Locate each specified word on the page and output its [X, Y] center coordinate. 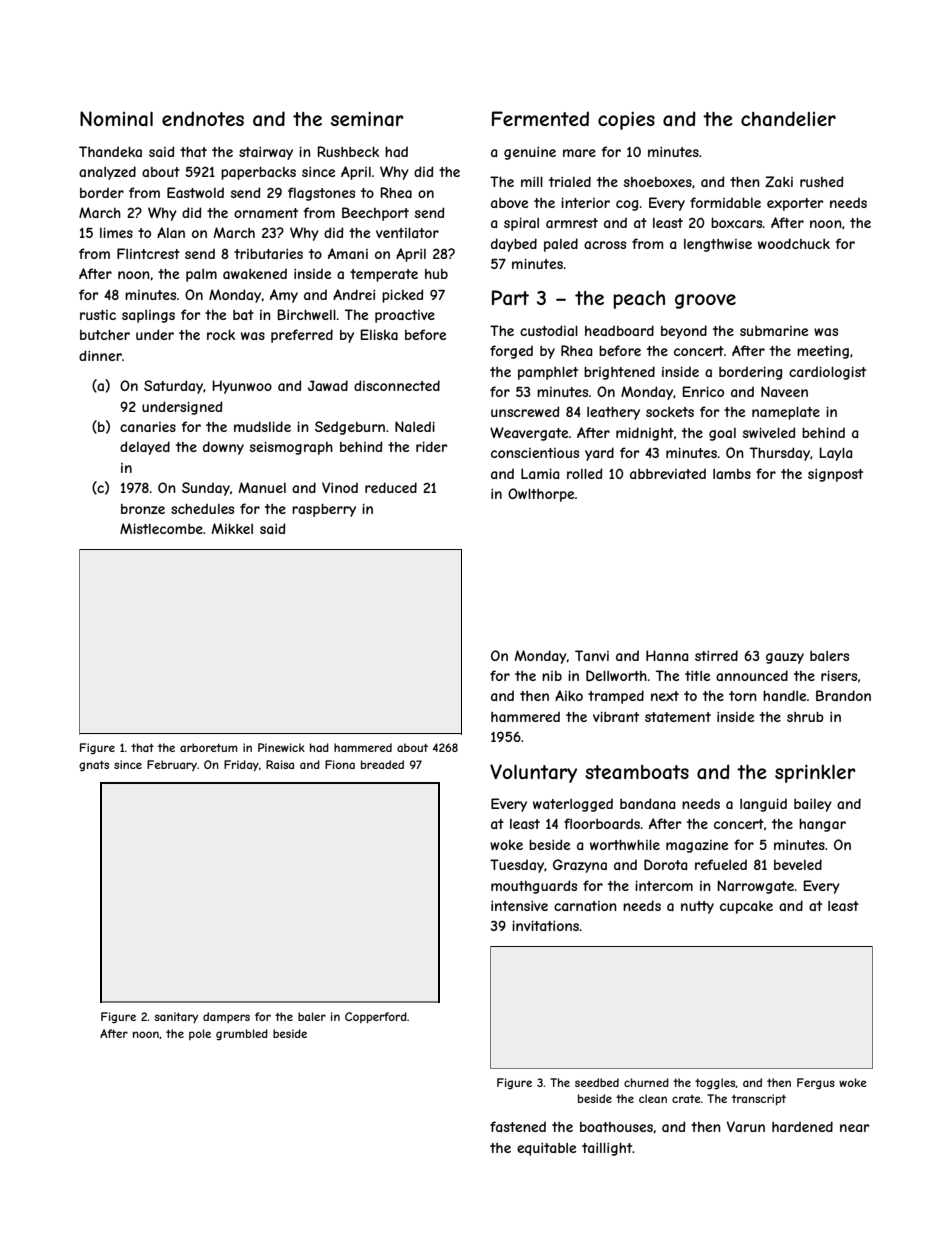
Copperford [376, 1017]
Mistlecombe [161, 528]
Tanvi [592, 655]
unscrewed [525, 411]
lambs [732, 474]
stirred [716, 655]
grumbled [242, 1034]
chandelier [788, 119]
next [665, 696]
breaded [382, 764]
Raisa [280, 764]
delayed [145, 448]
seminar [367, 119]
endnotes [203, 118]
